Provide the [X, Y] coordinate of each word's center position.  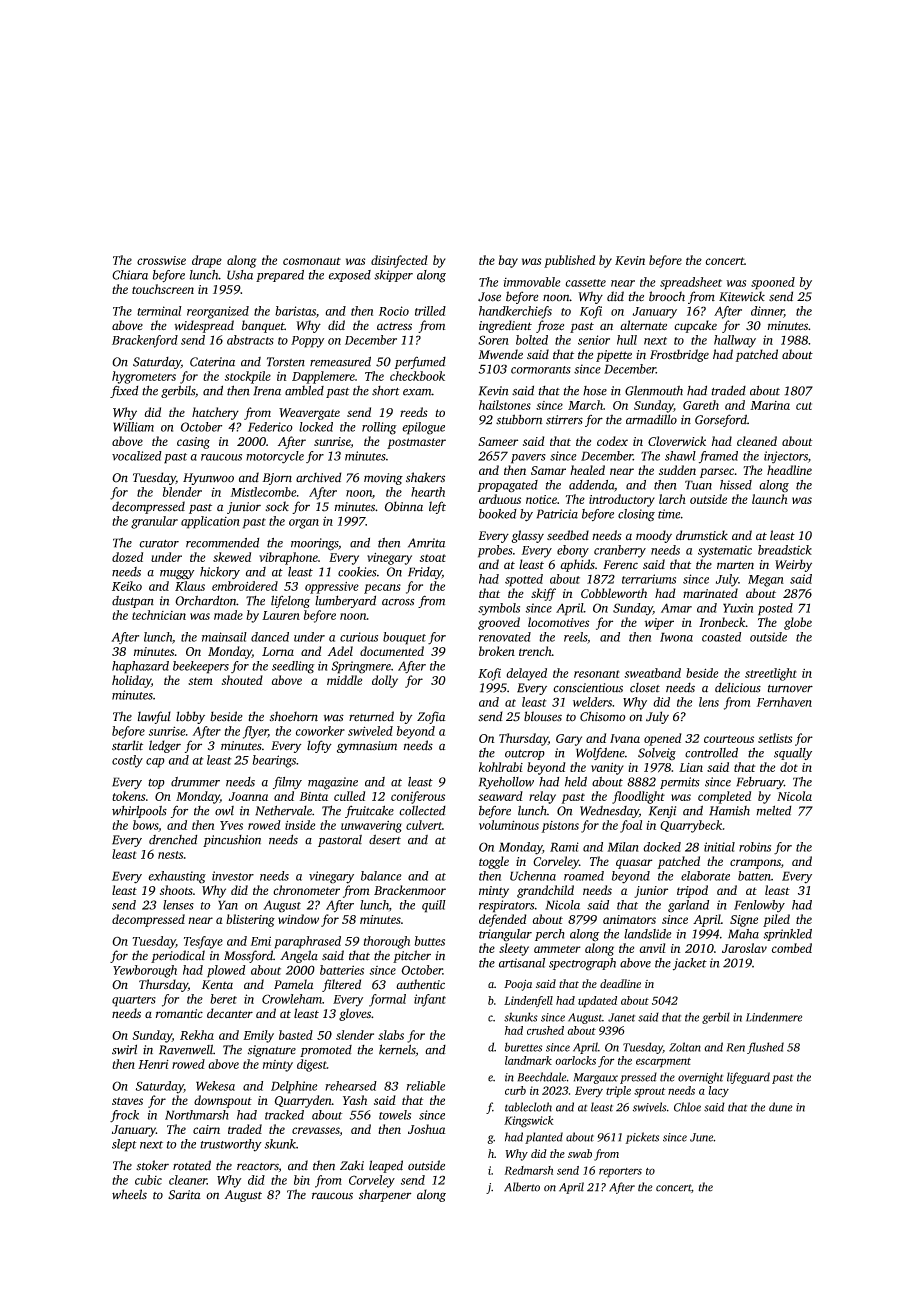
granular [154, 522]
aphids [577, 565]
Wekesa [215, 1086]
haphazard [140, 667]
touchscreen [163, 289]
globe [798, 623]
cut [804, 406]
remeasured [340, 361]
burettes [523, 1047]
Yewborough [145, 971]
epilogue [423, 428]
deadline [620, 983]
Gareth [701, 405]
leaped [386, 1166]
